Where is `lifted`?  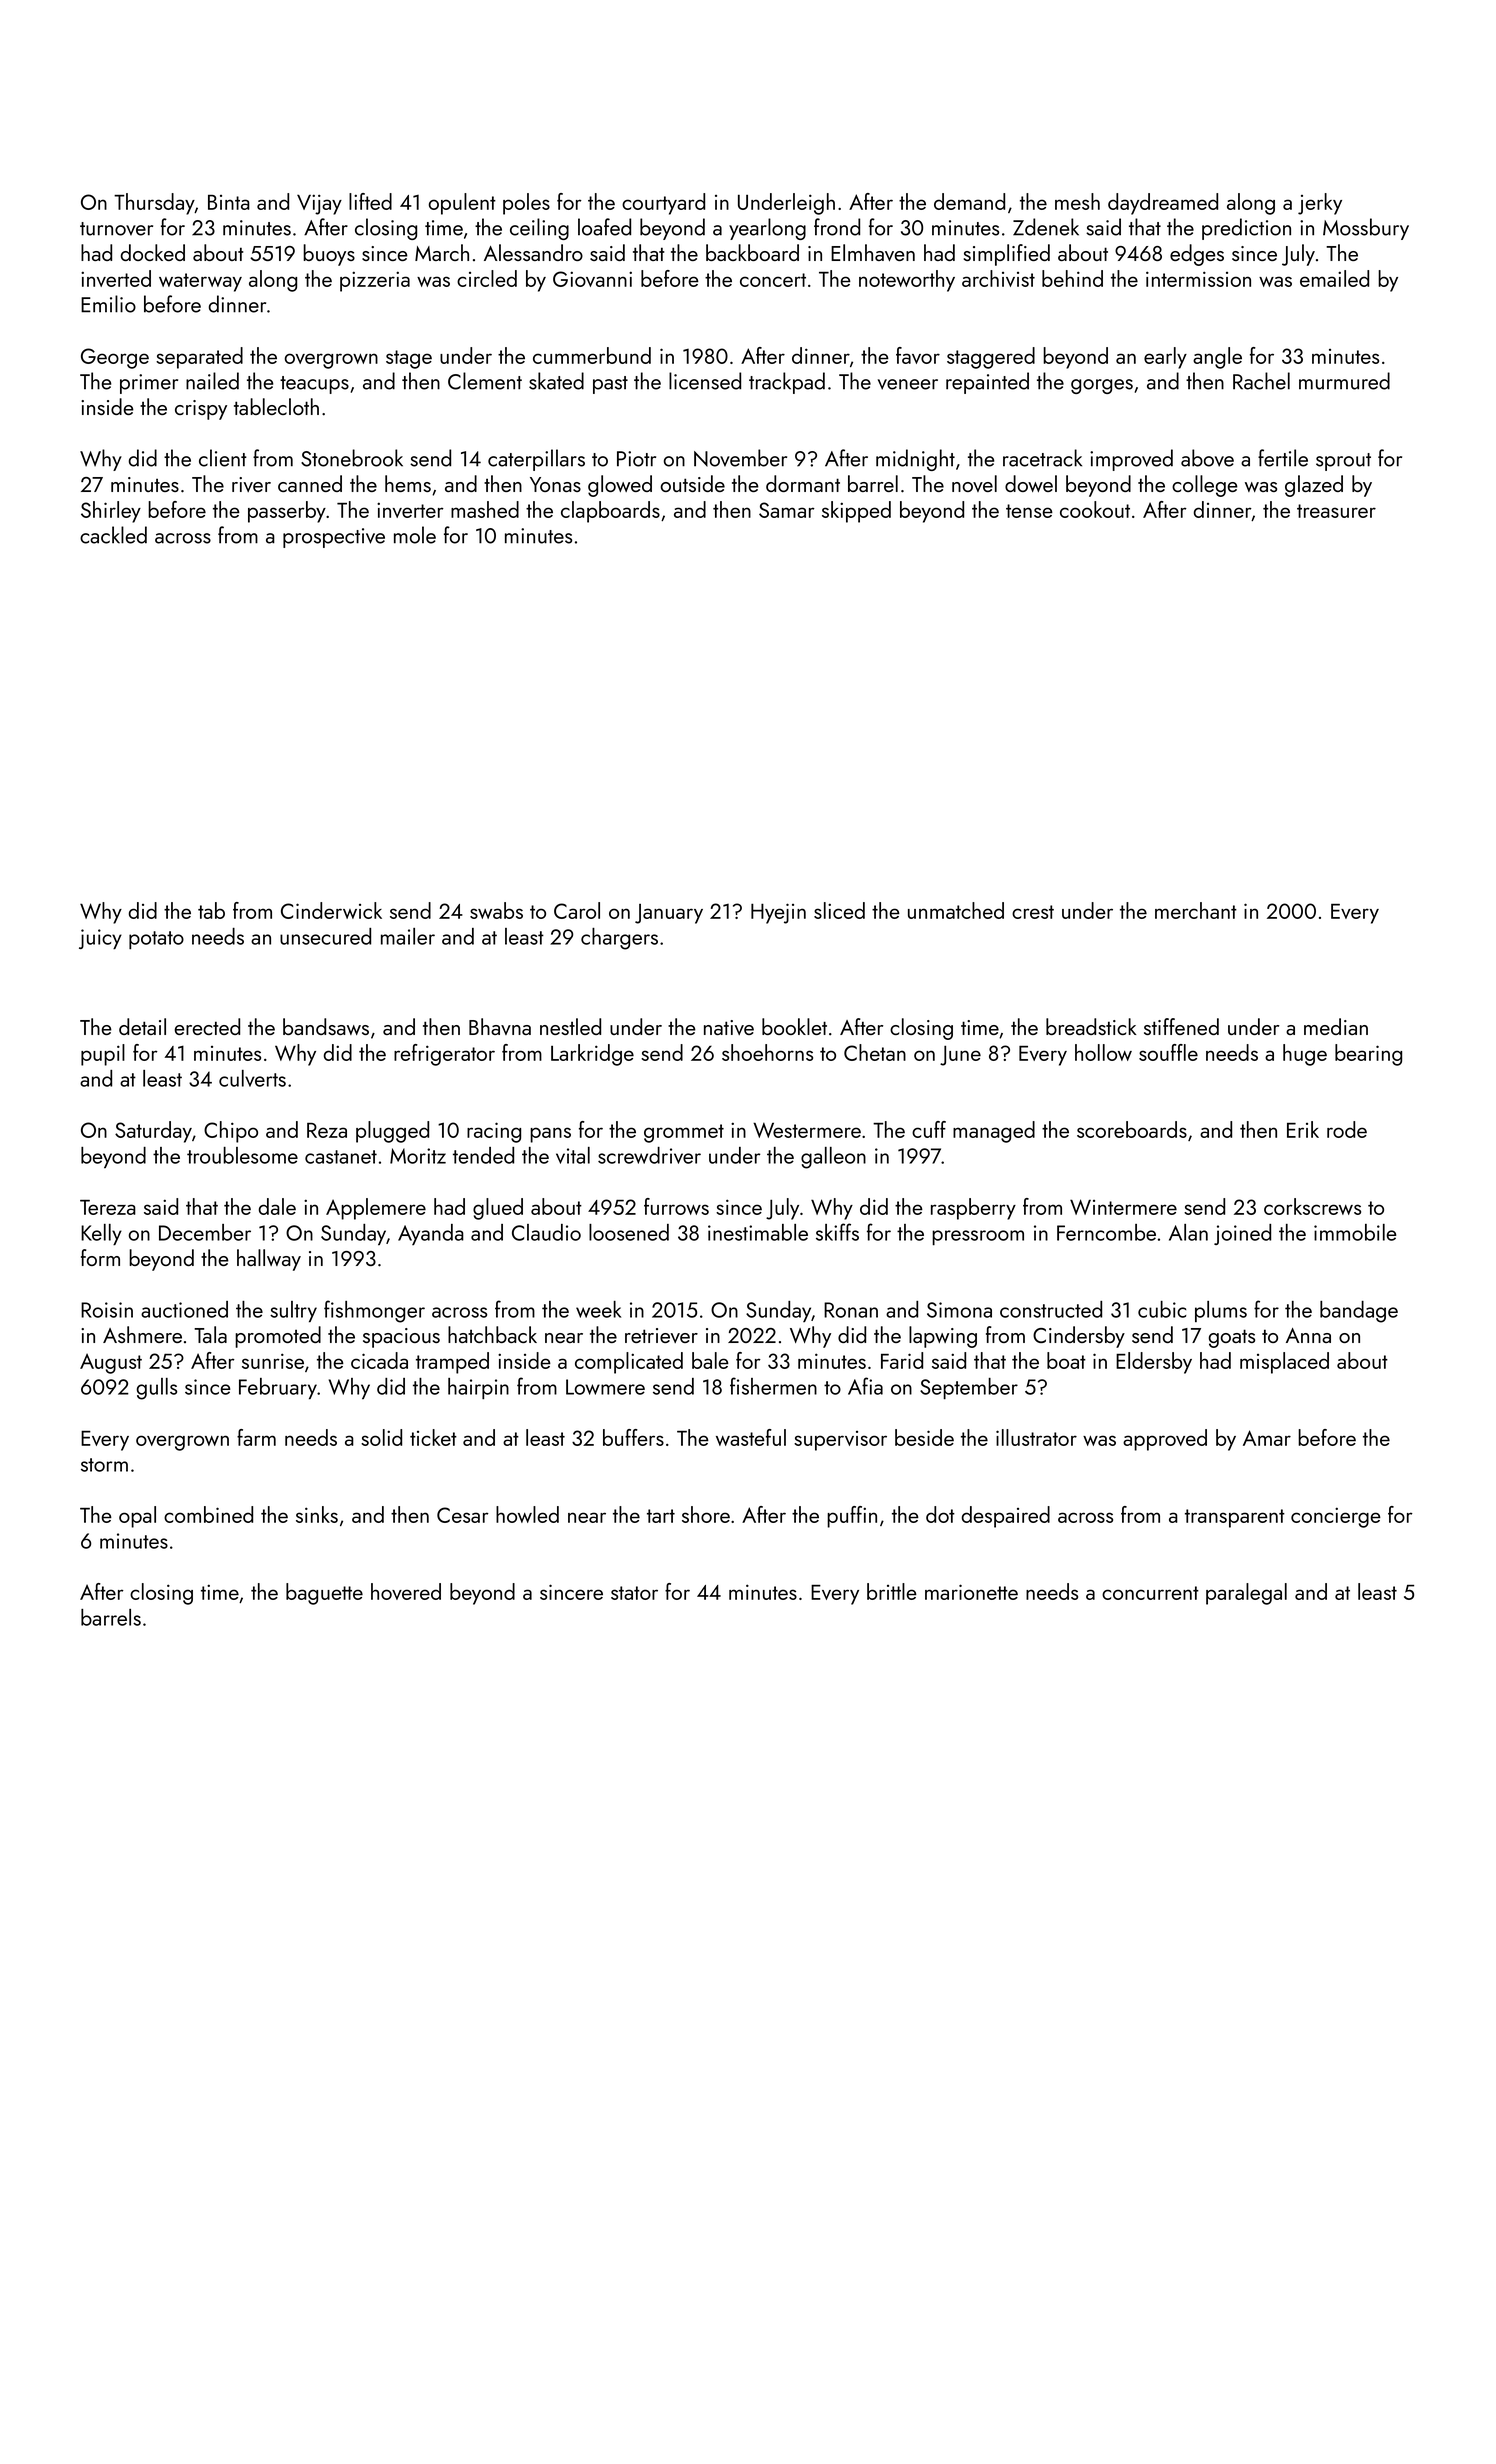 lifted is located at coordinates (370, 201).
